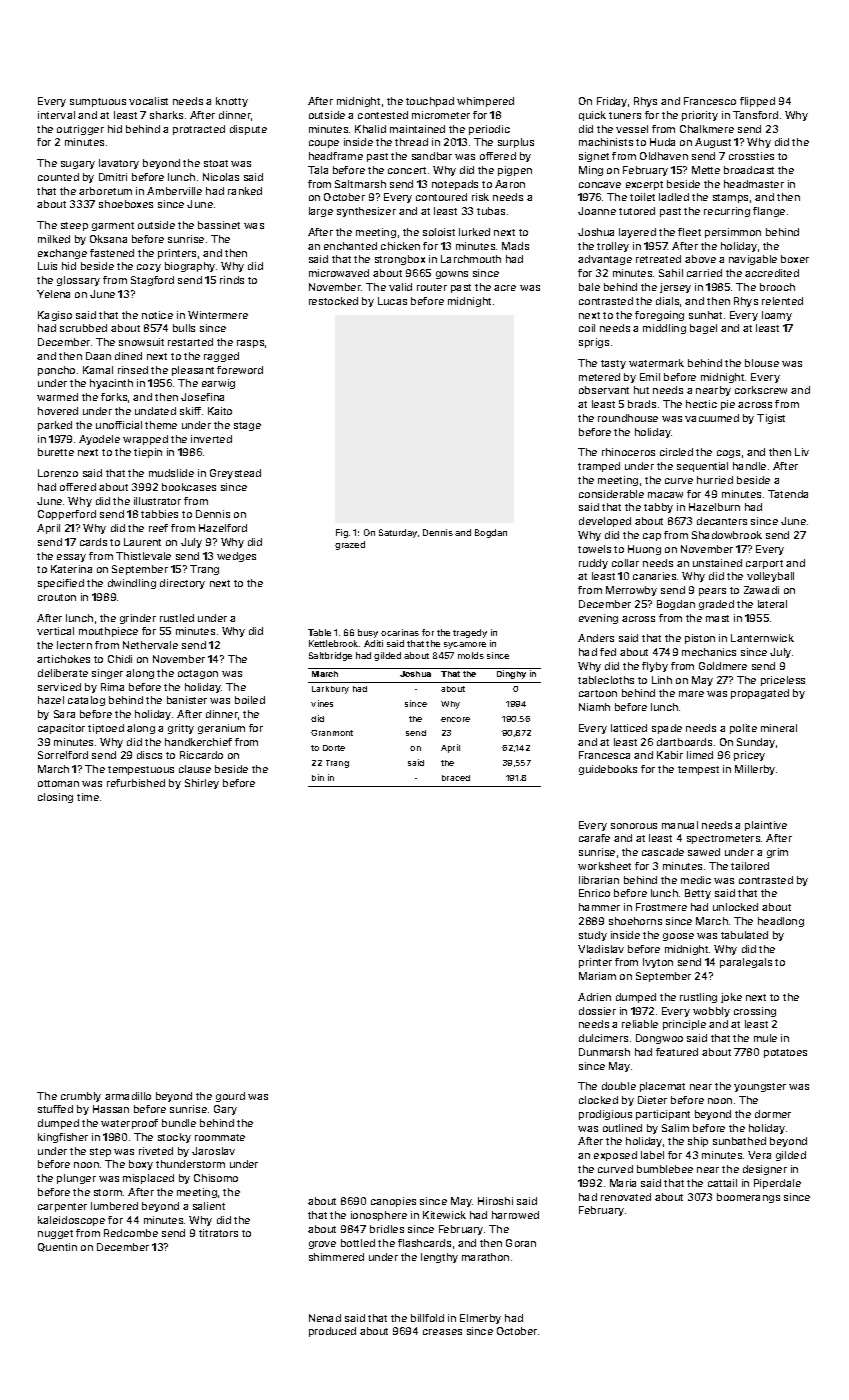 Image resolution: width=849 pixels, height=1400 pixels. I want to click on micrometer, so click(441, 115).
